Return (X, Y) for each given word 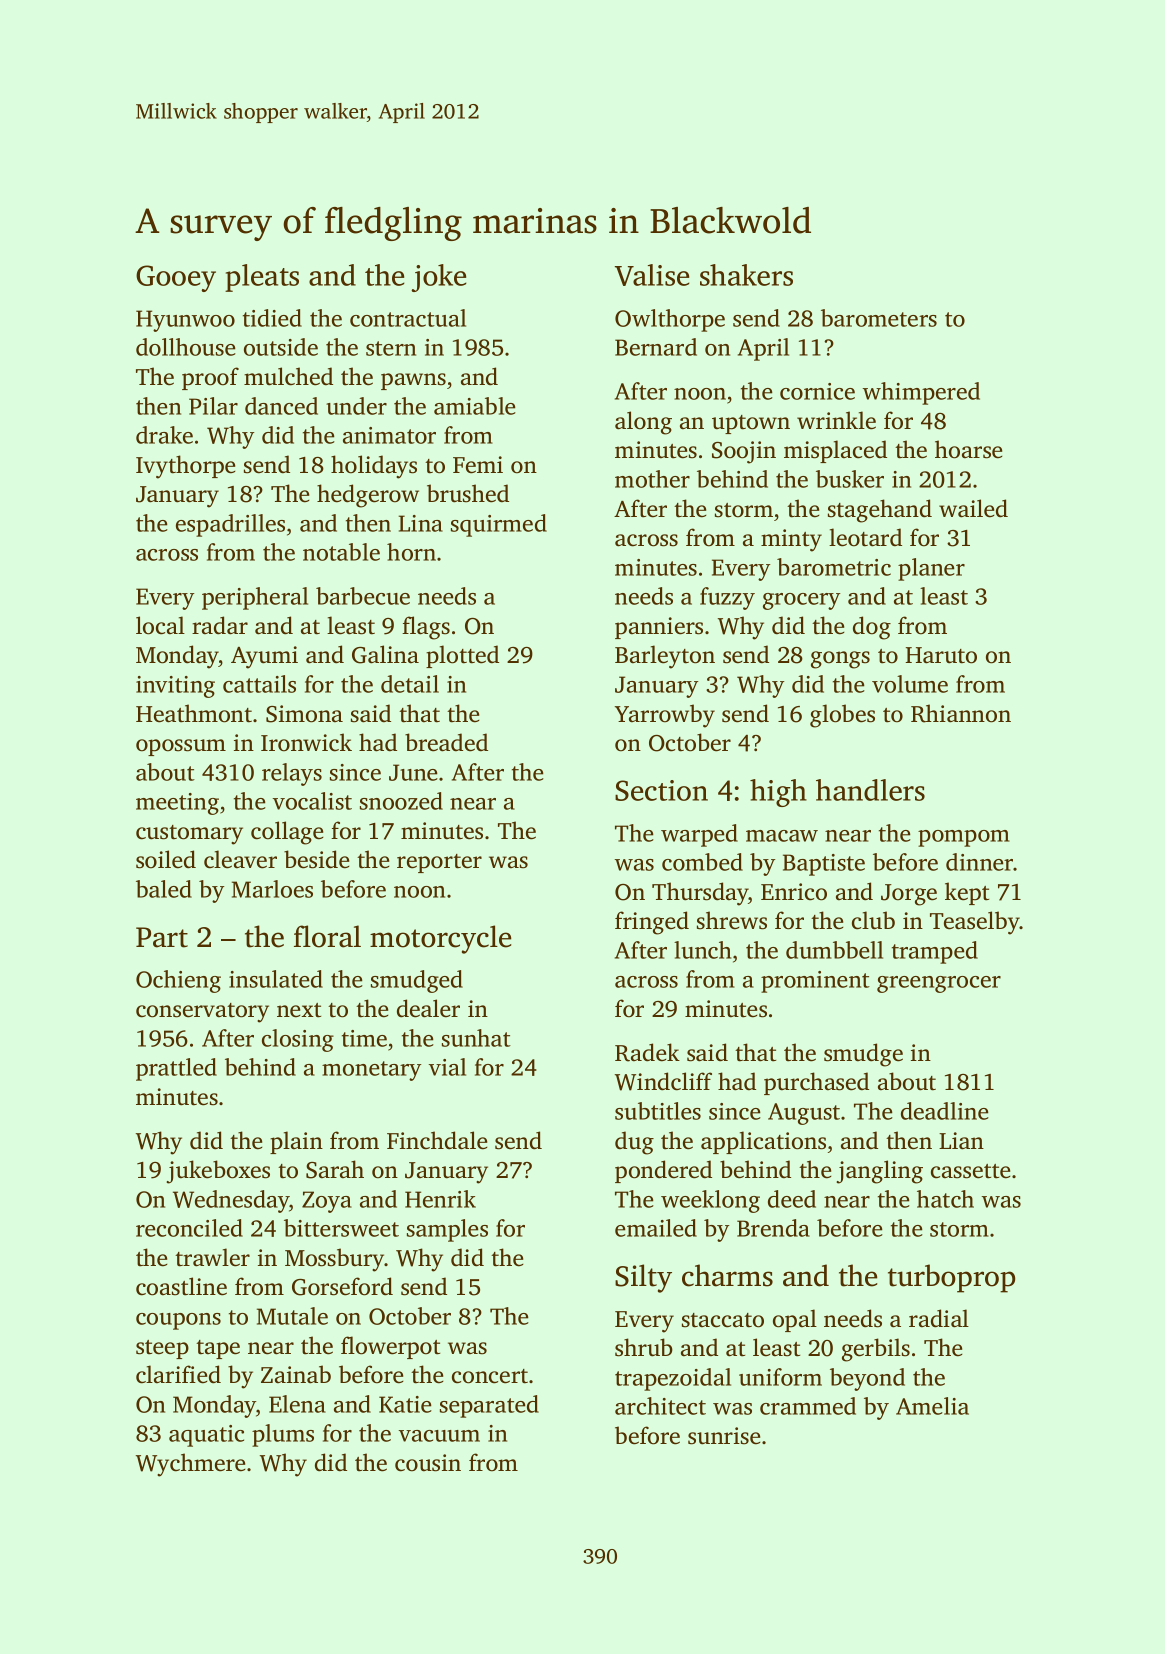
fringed (652, 923)
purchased (816, 1083)
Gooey (176, 278)
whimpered (921, 393)
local (160, 625)
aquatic (206, 1436)
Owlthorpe (670, 320)
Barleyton (665, 657)
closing (298, 1040)
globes (842, 716)
